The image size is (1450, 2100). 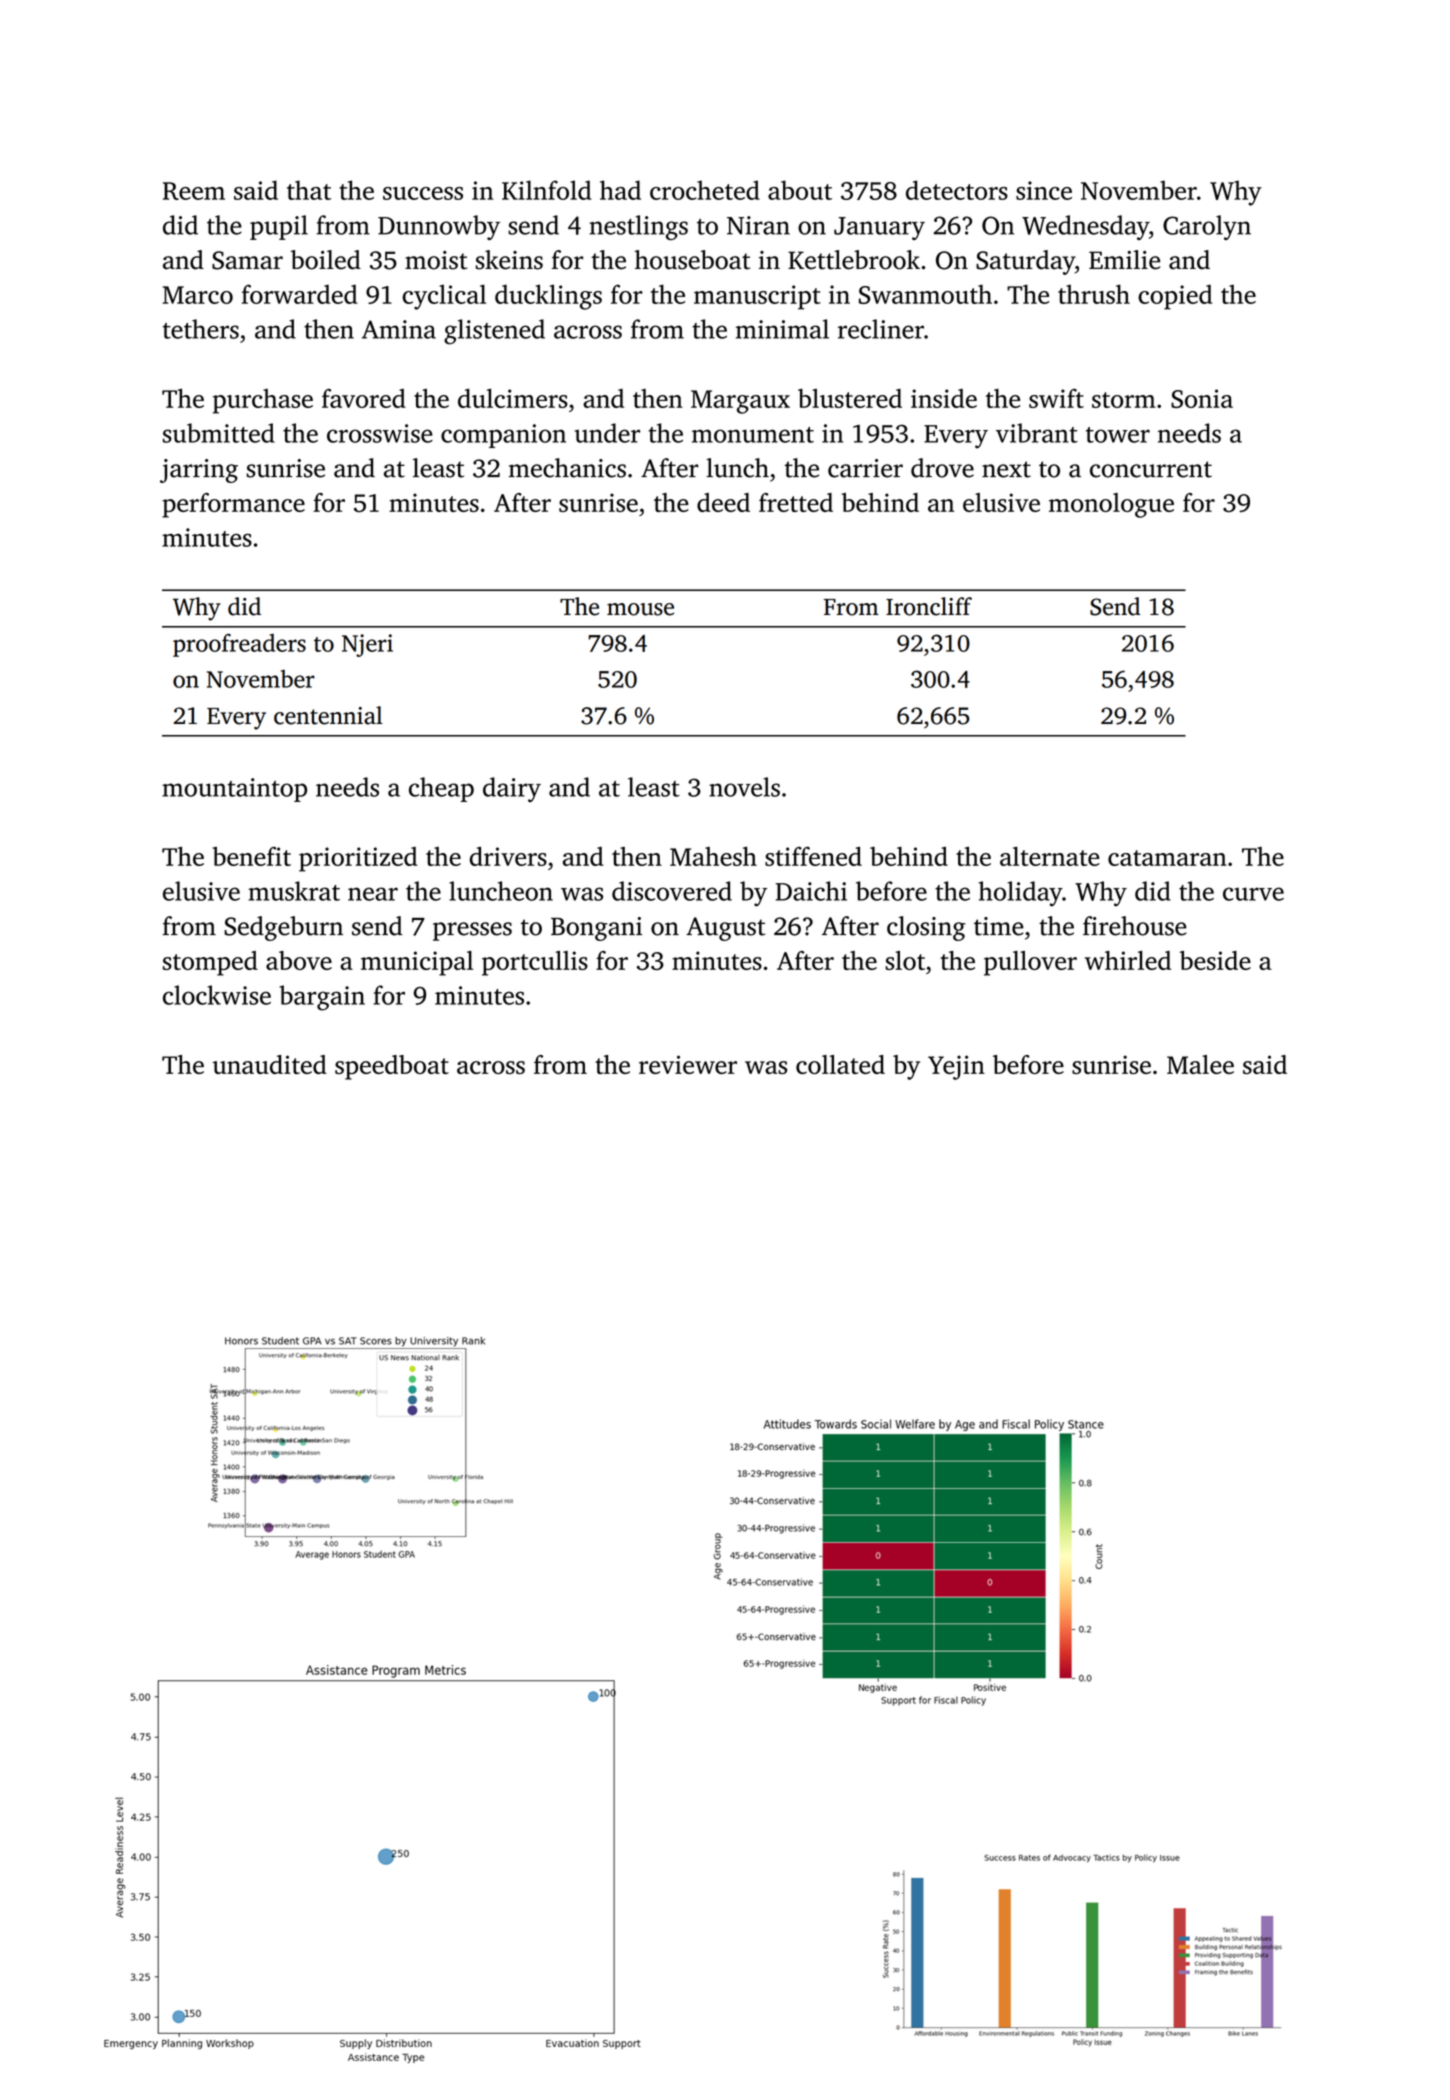 I want to click on carrier, so click(x=865, y=468).
